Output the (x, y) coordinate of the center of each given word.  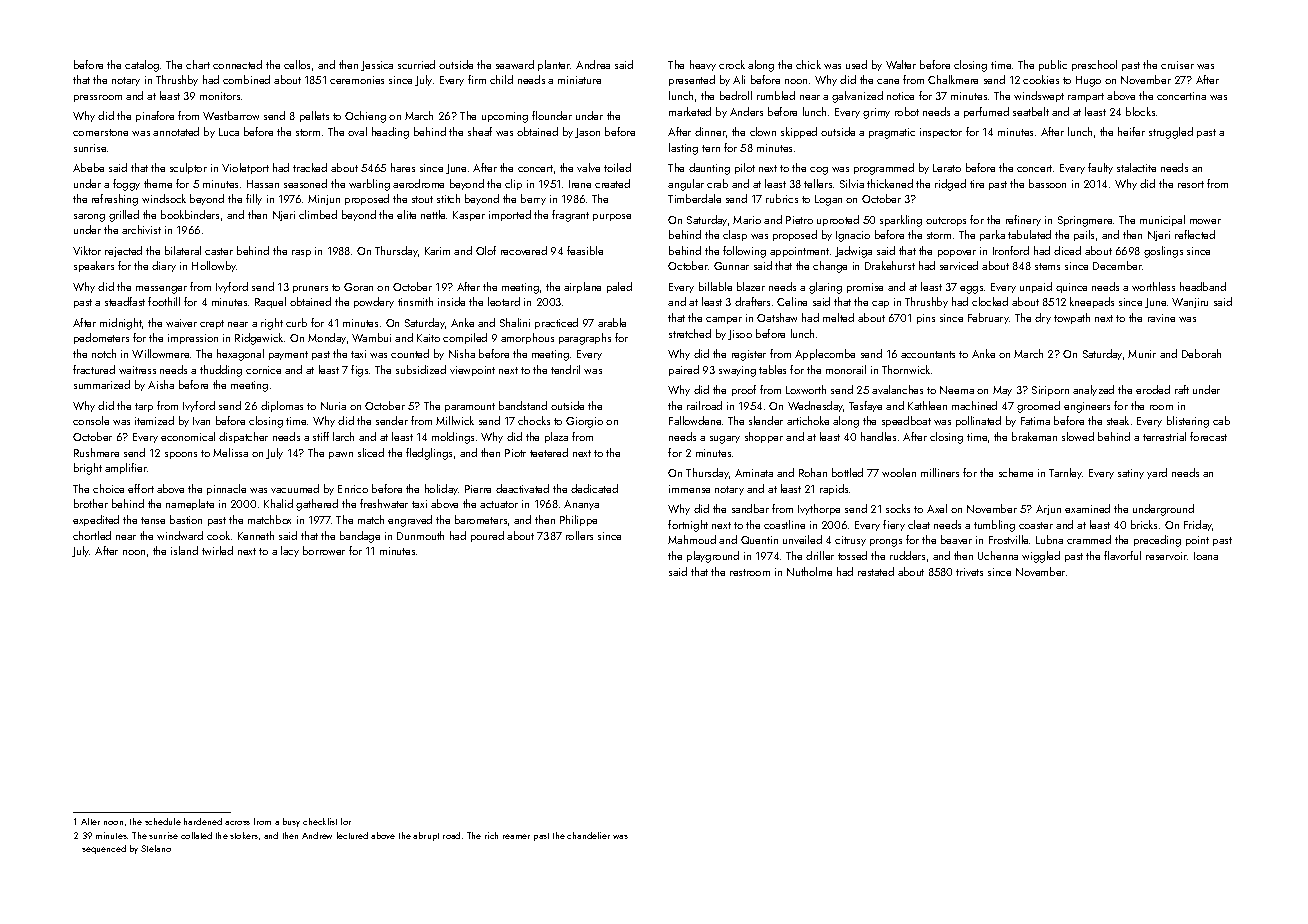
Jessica (377, 66)
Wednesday (816, 406)
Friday (1198, 525)
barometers (481, 519)
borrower (324, 550)
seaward (515, 64)
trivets (969, 572)
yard (1157, 473)
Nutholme (809, 571)
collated (196, 835)
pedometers (101, 338)
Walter (901, 64)
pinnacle (226, 489)
